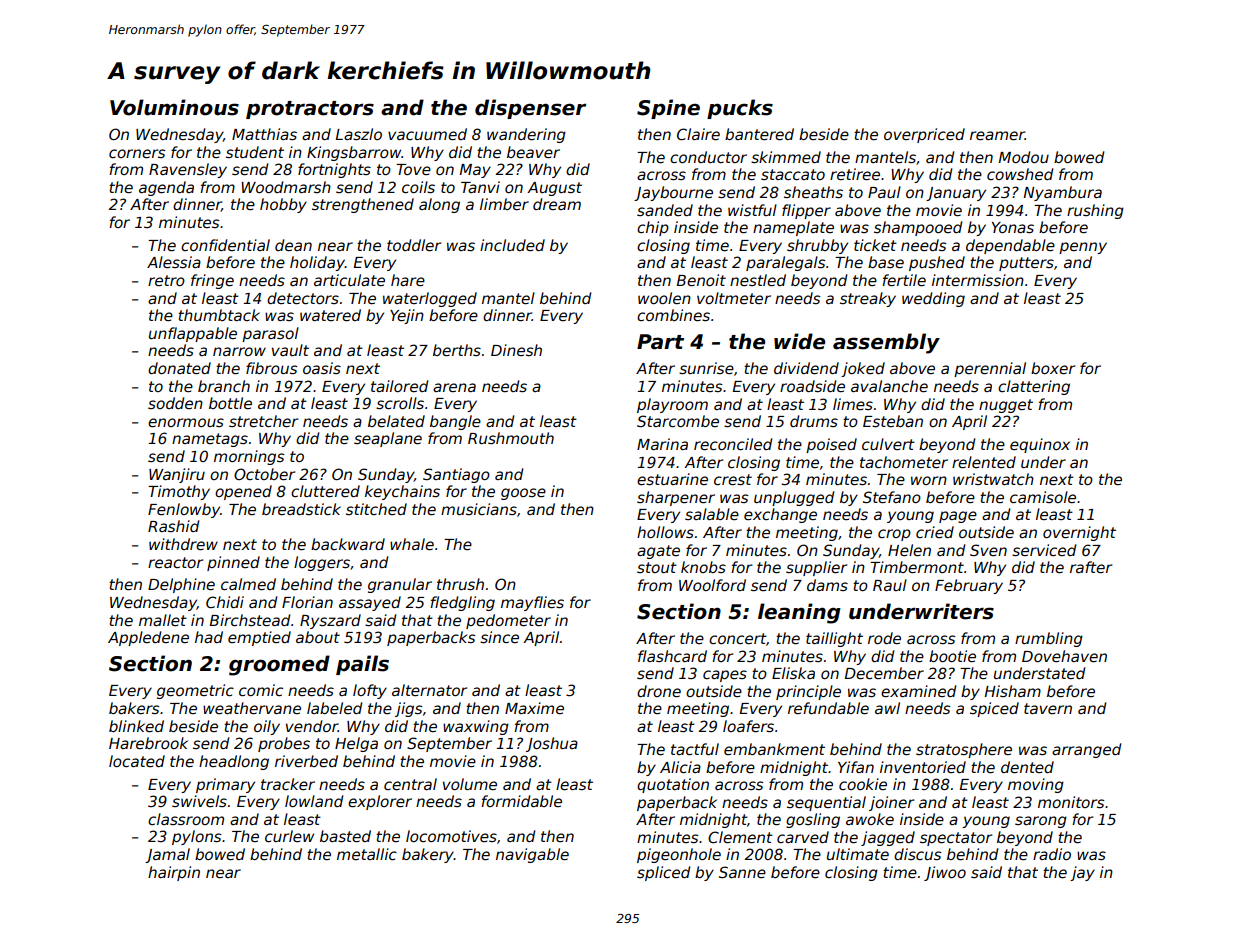 The height and width of the screenshot is (952, 1233). I want to click on Wanjiru, so click(177, 475).
